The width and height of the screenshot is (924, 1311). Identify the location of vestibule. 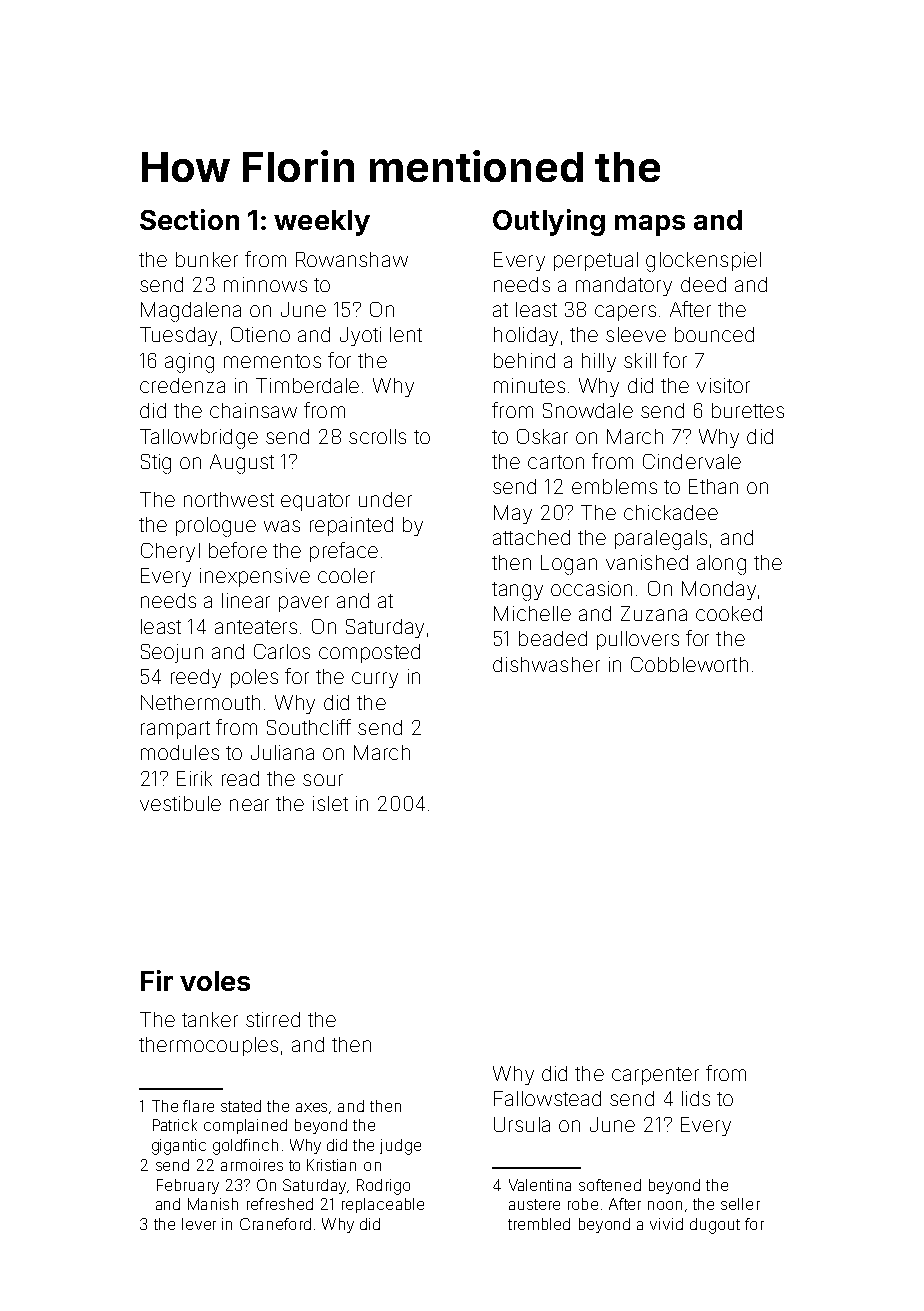
(180, 803).
